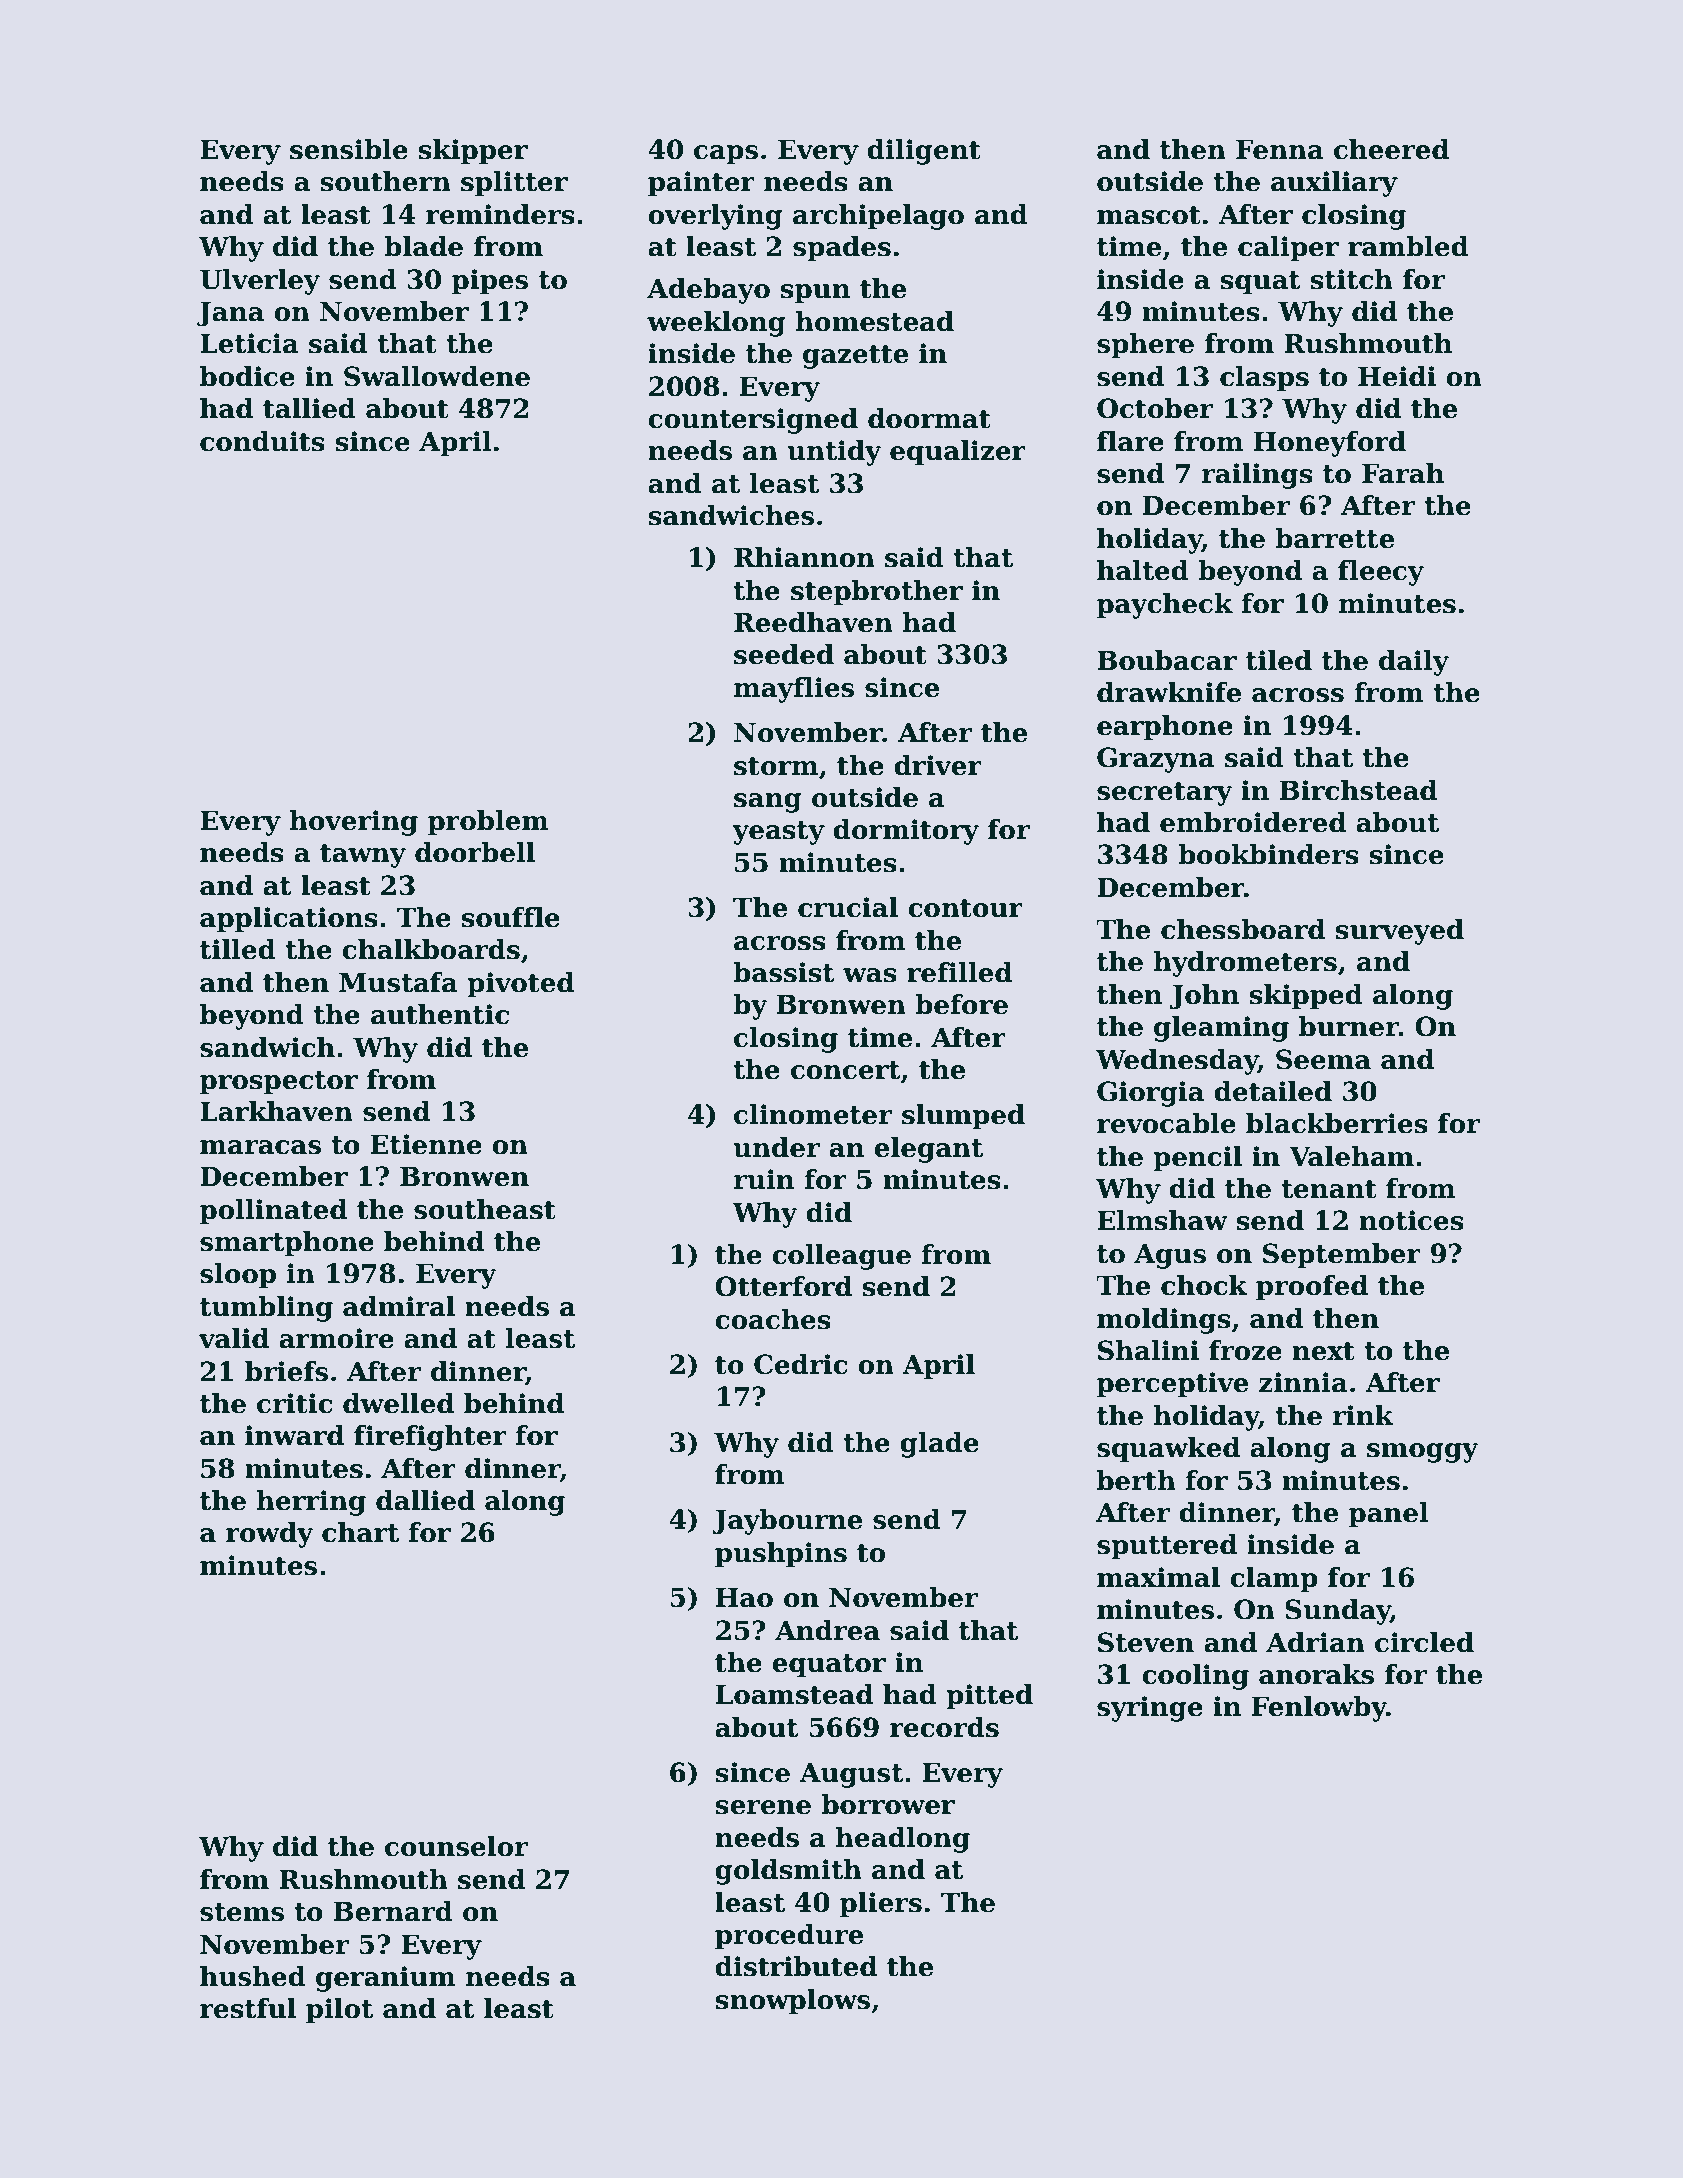  I want to click on elegant, so click(928, 1150).
